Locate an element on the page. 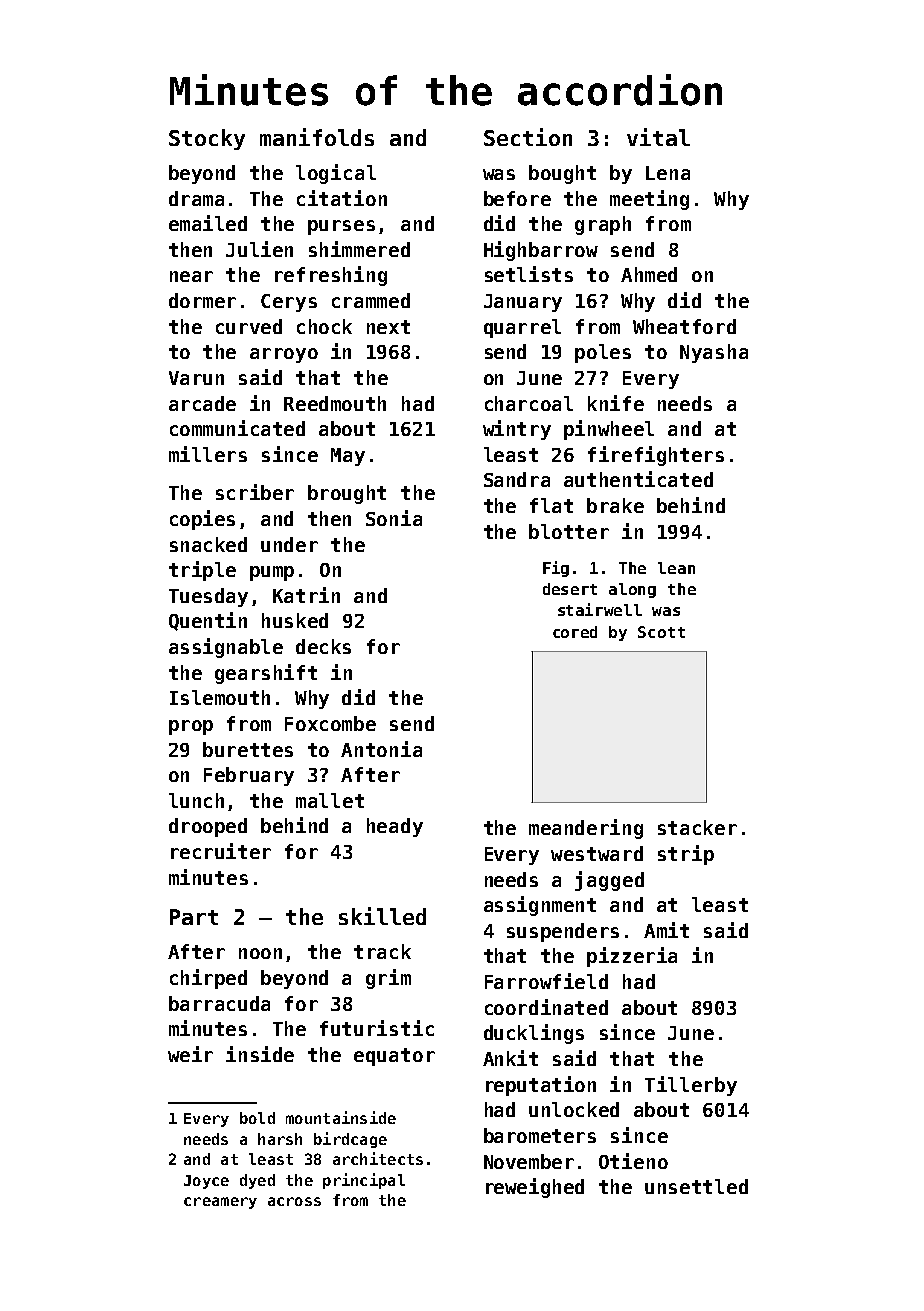 Image resolution: width=924 pixels, height=1311 pixels. Tillerby is located at coordinates (691, 1086).
